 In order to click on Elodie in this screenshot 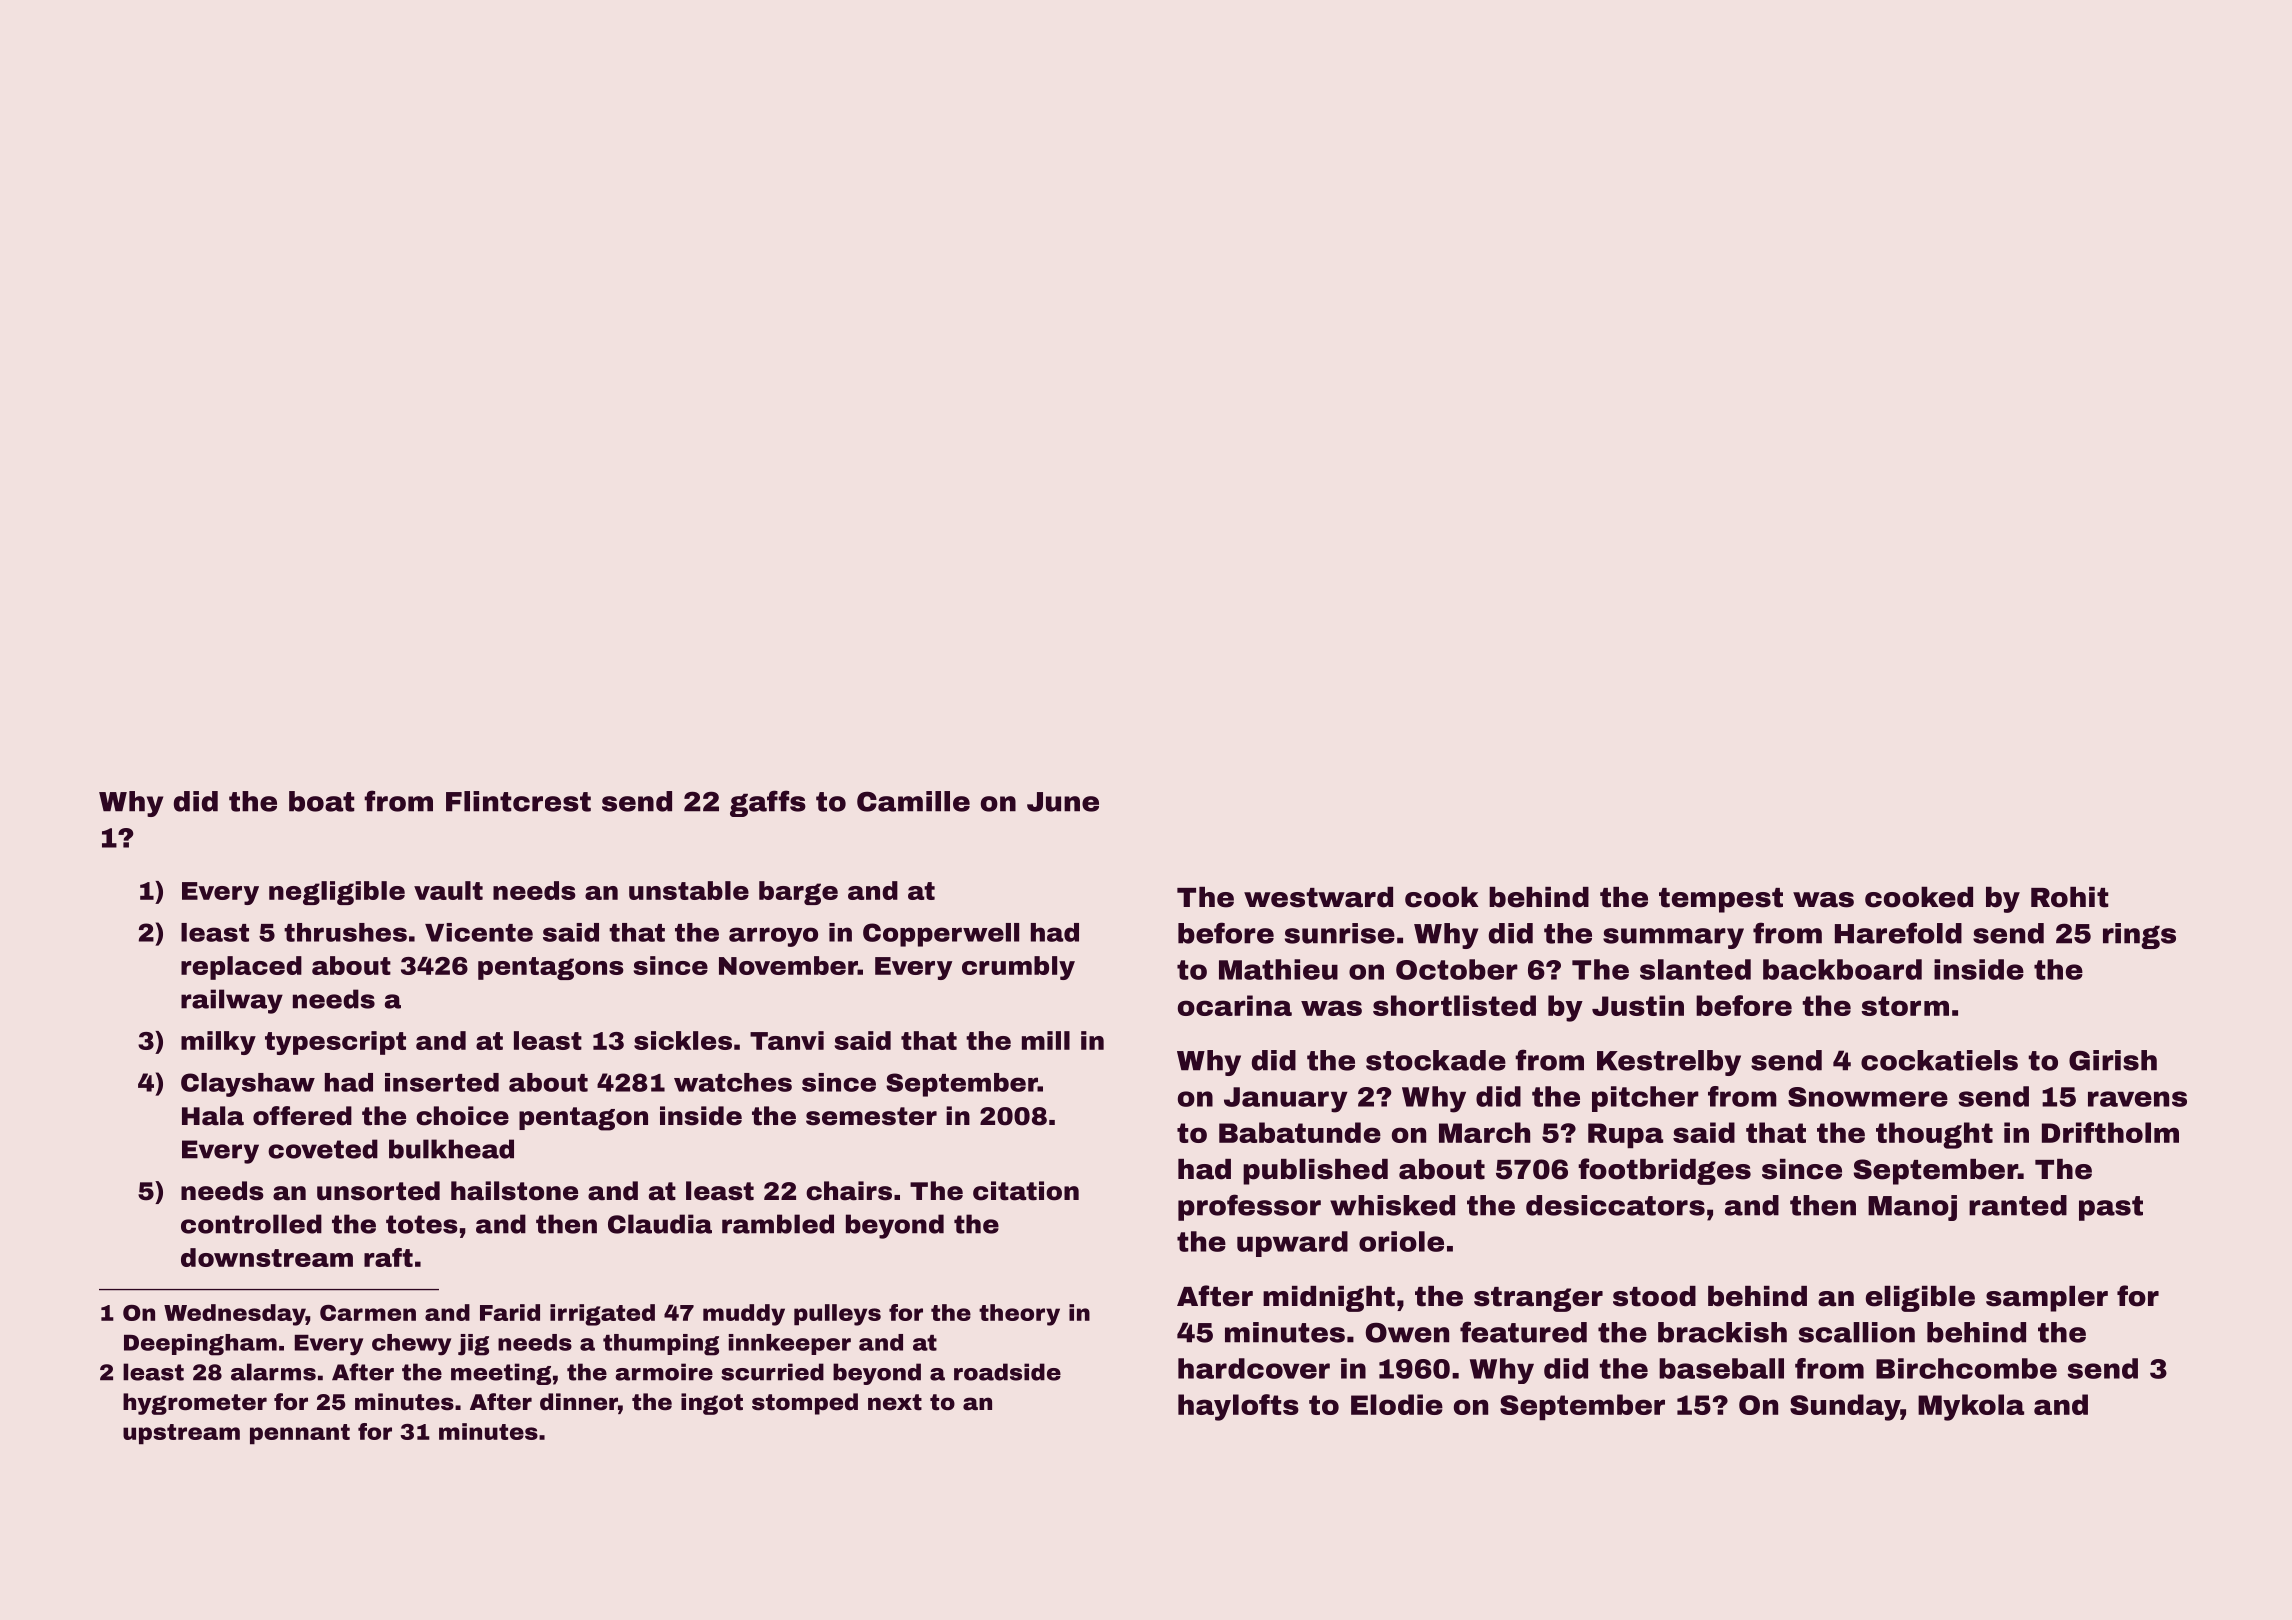, I will do `click(1397, 1404)`.
